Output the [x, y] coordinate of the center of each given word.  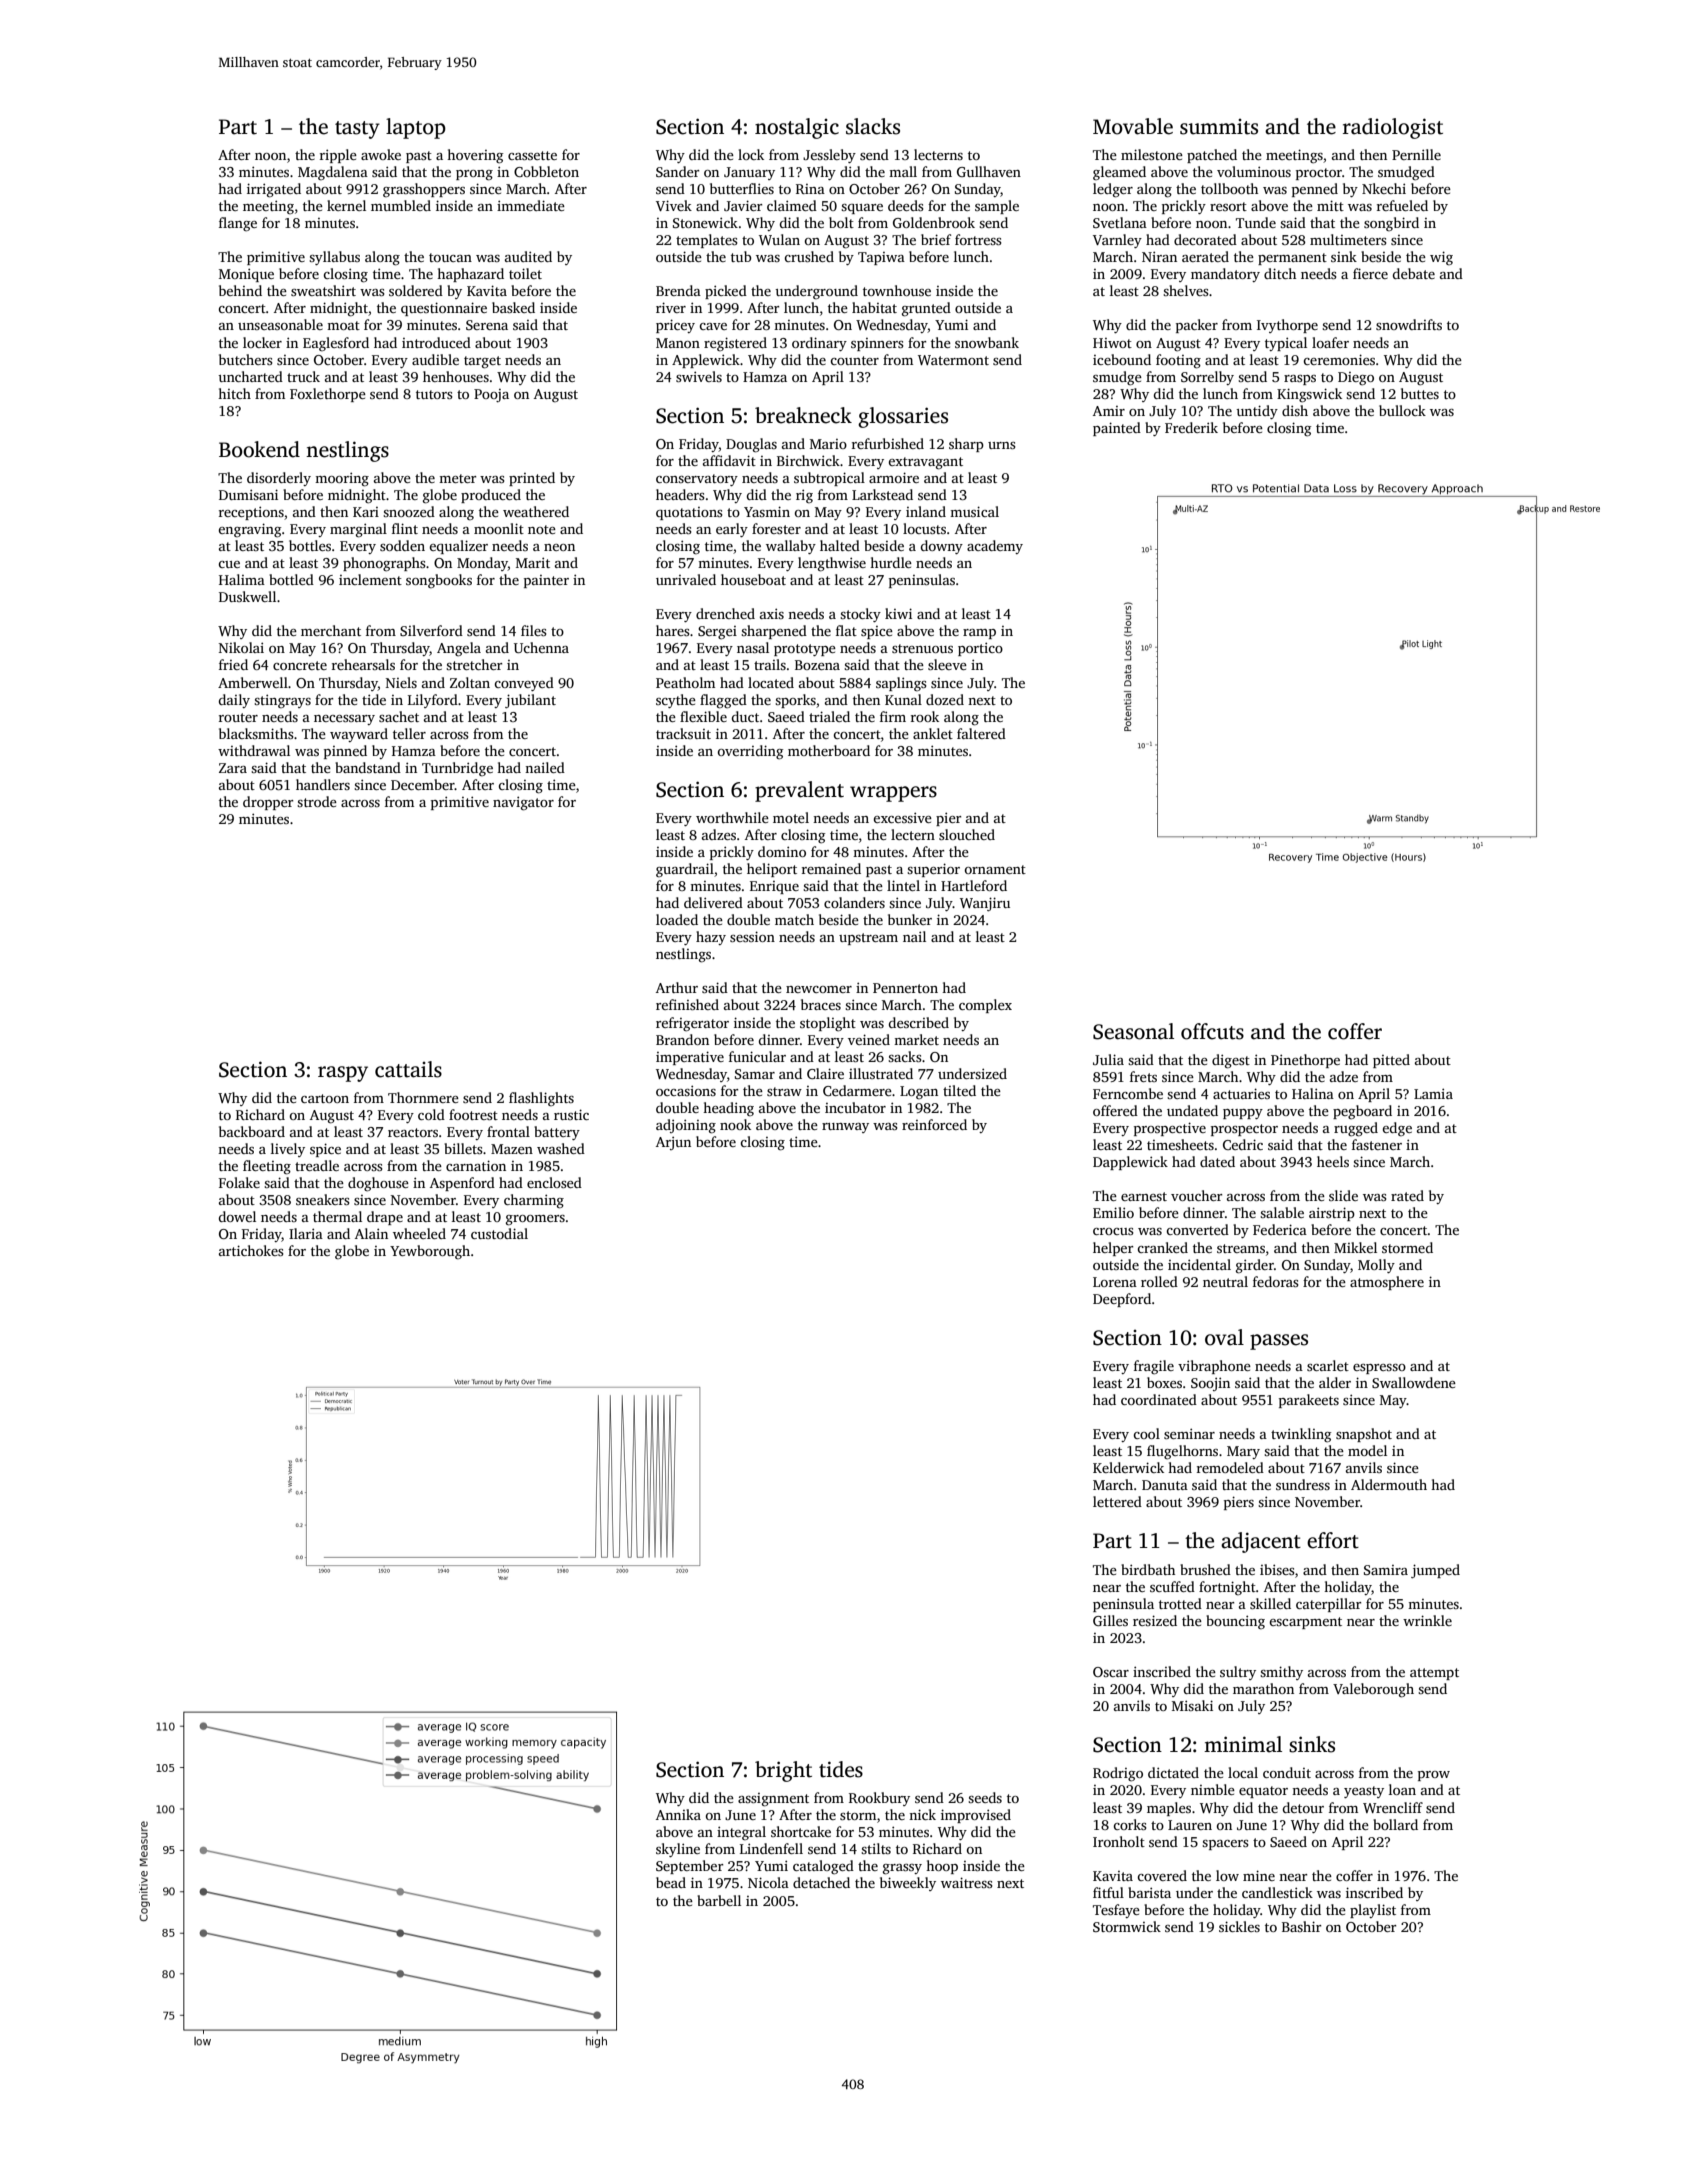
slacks [873, 126]
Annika [678, 1814]
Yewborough [430, 1252]
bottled [291, 579]
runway [845, 1128]
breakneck [803, 415]
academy [995, 547]
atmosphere [1387, 1283]
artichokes [251, 1250]
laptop [416, 128]
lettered [1117, 1501]
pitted [1391, 1061]
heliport [772, 870]
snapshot [1364, 1435]
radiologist [1393, 128]
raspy [343, 1074]
